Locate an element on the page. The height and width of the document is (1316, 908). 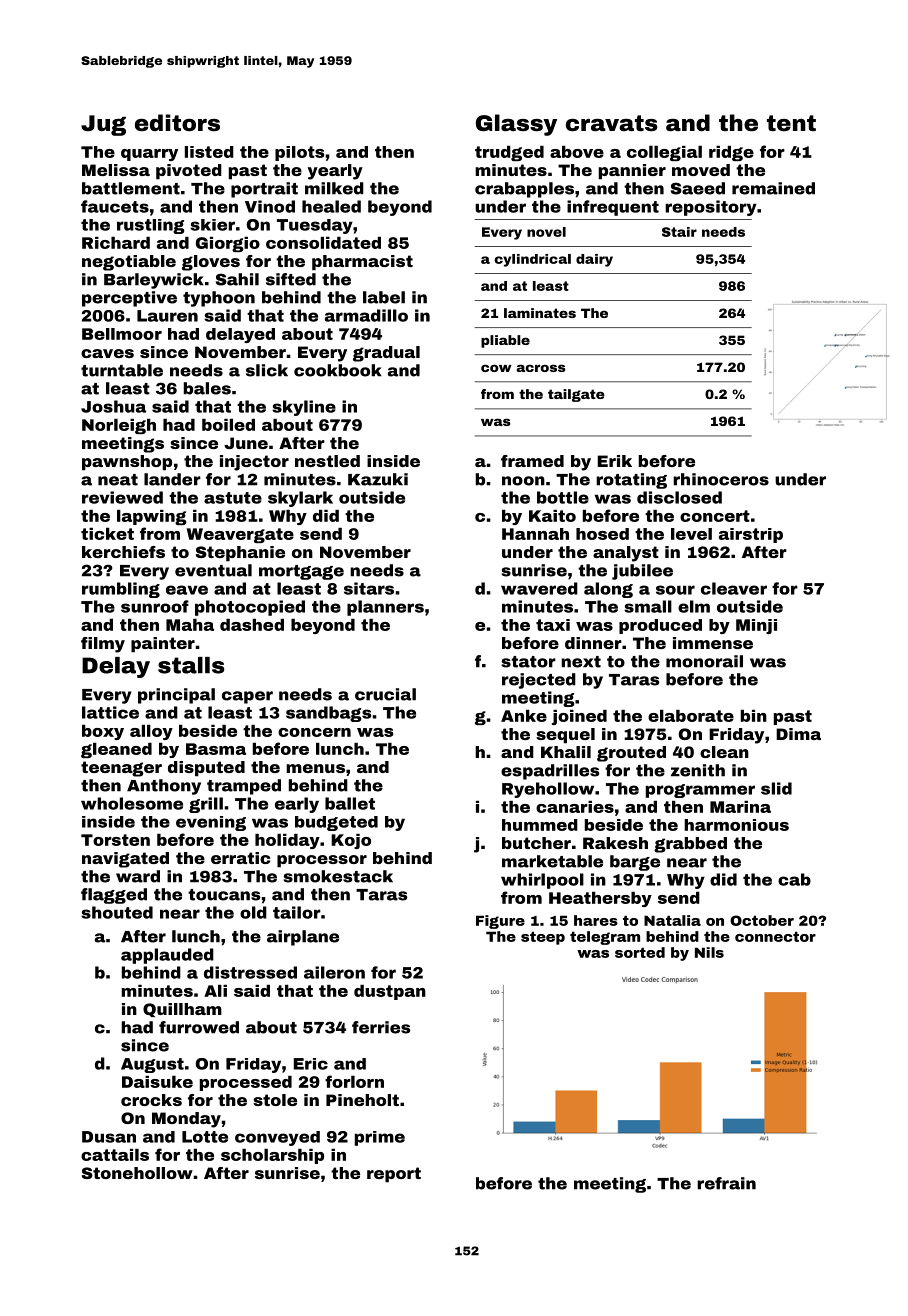
Kaito is located at coordinates (552, 516).
